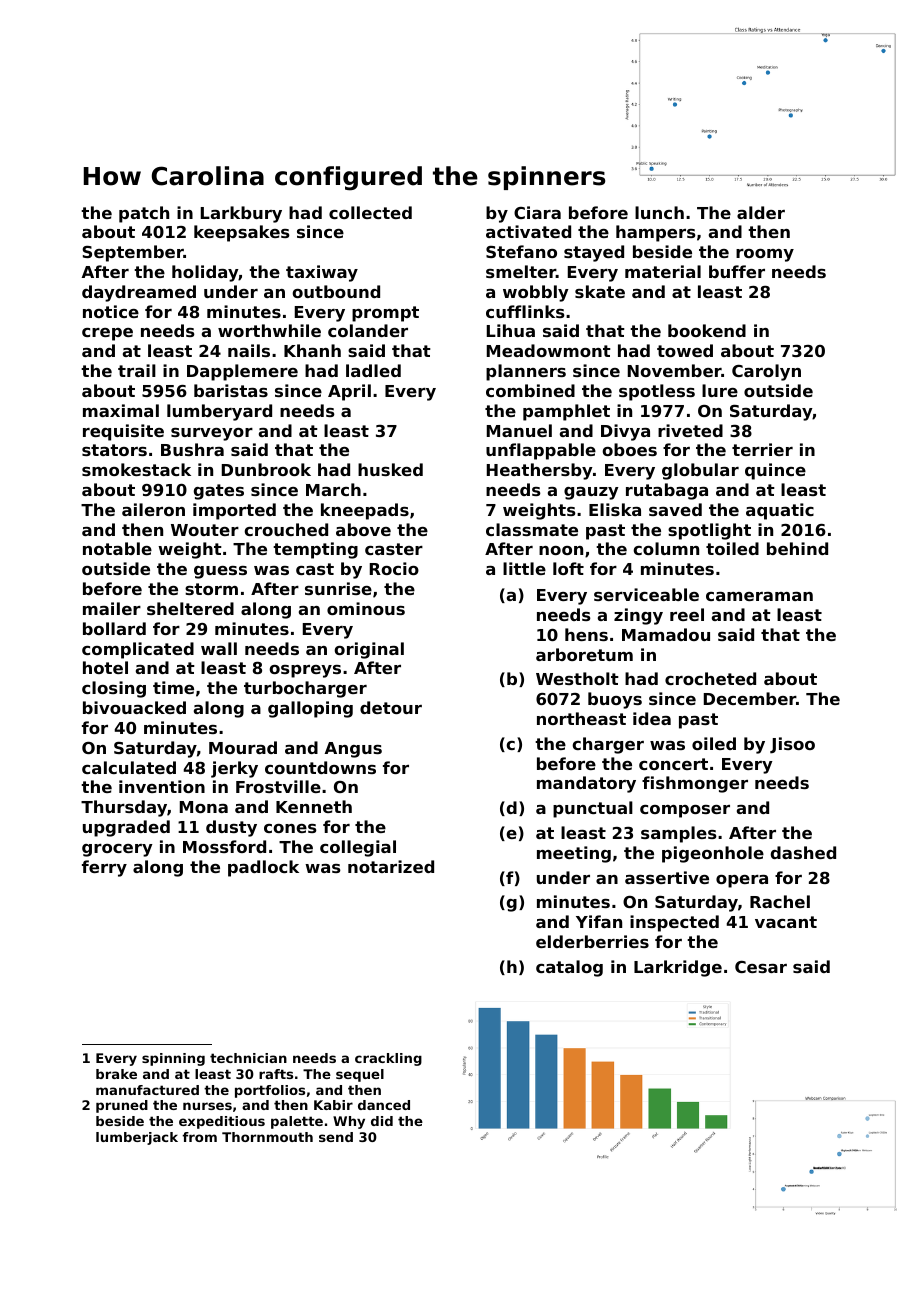  Describe the element at coordinates (116, 1074) in the screenshot. I see `brake` at that location.
